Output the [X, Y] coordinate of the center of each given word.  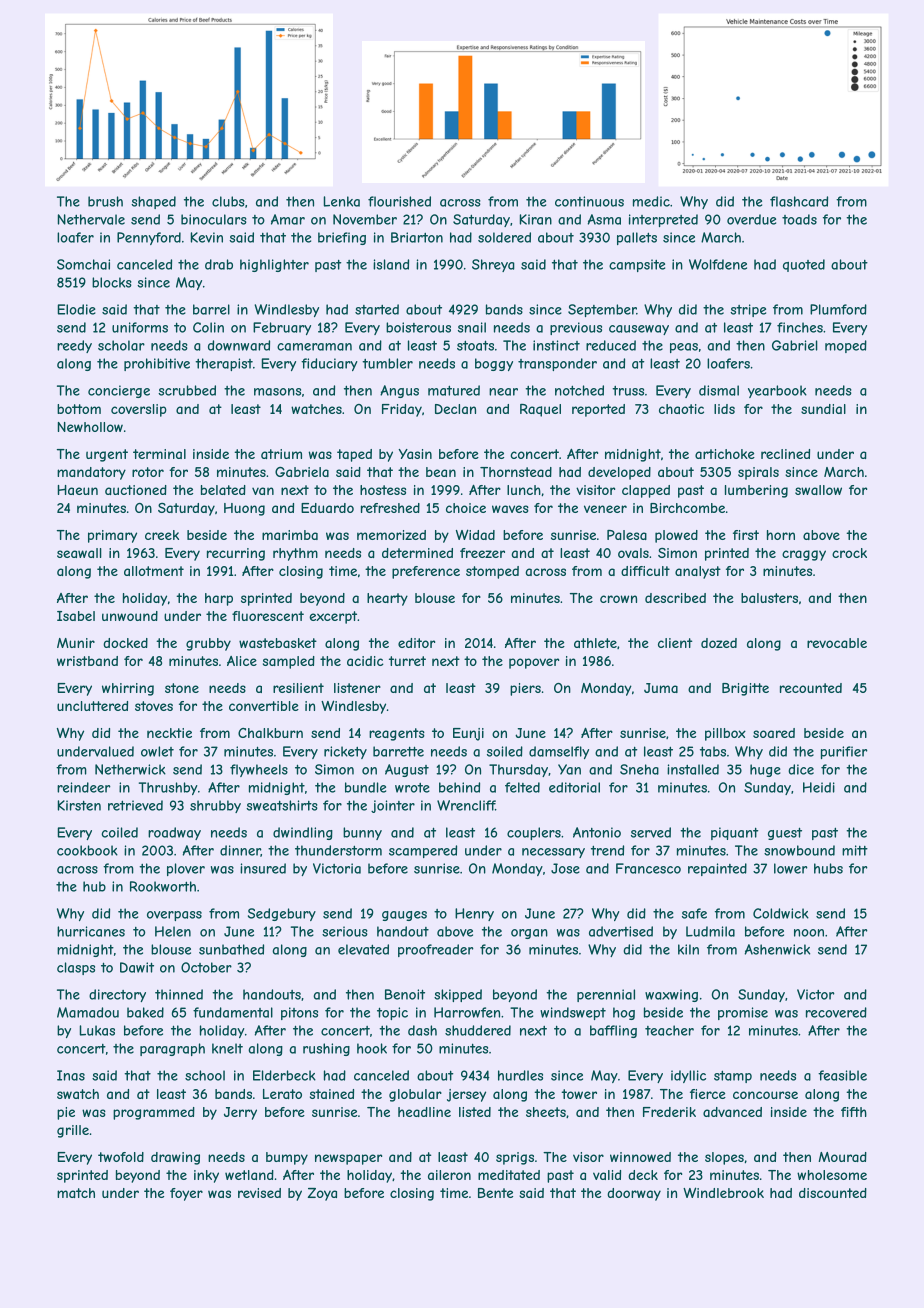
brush [105, 201]
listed [475, 1112]
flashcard [799, 201]
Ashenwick [777, 949]
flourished [399, 201]
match [76, 1193]
